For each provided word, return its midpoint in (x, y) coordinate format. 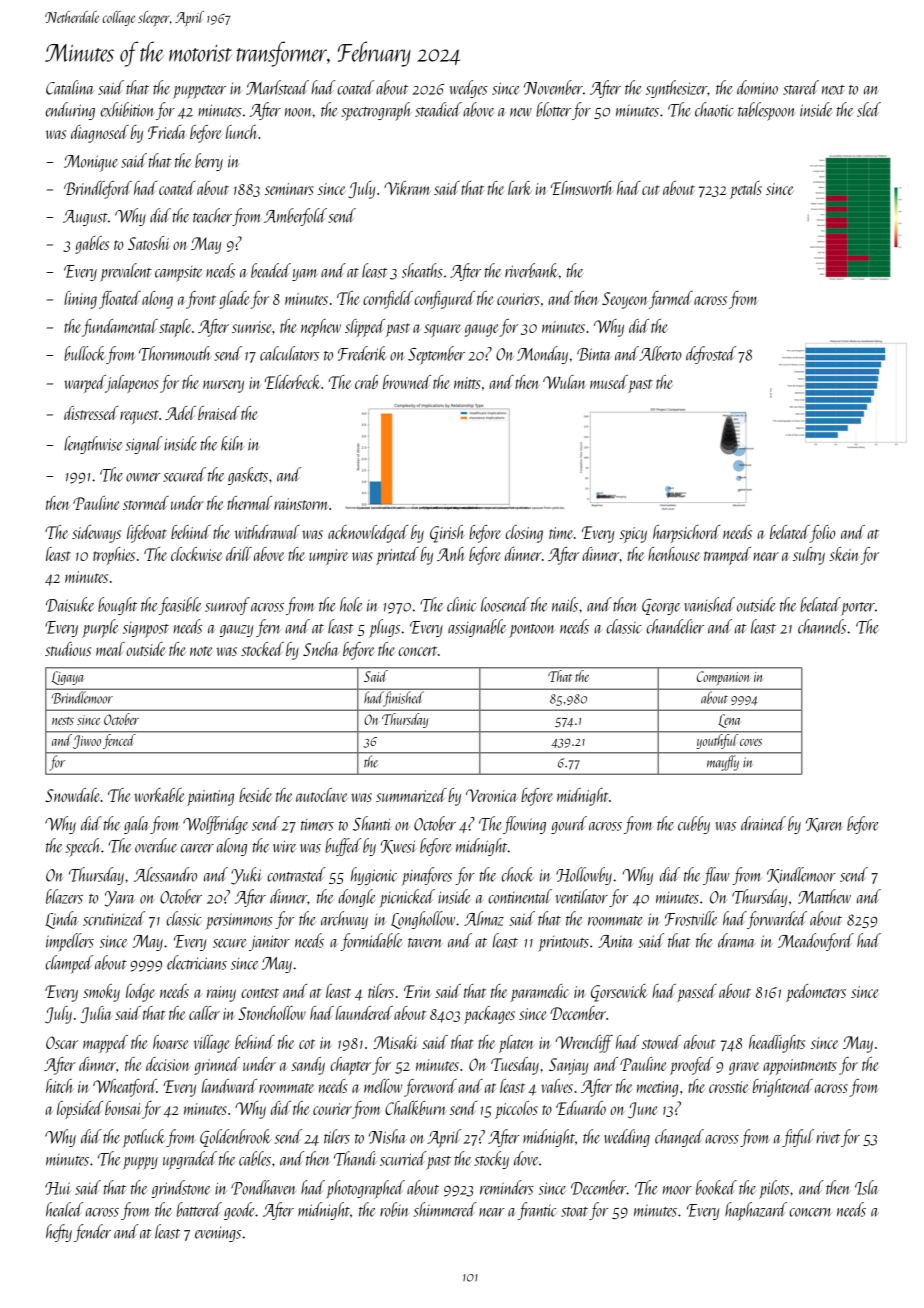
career (197, 848)
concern (811, 1212)
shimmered (445, 1209)
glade (234, 300)
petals (746, 190)
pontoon (532, 631)
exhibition (127, 109)
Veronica (491, 795)
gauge (482, 330)
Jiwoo (87, 742)
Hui (58, 1188)
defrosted (711, 355)
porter (858, 609)
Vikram (407, 188)
